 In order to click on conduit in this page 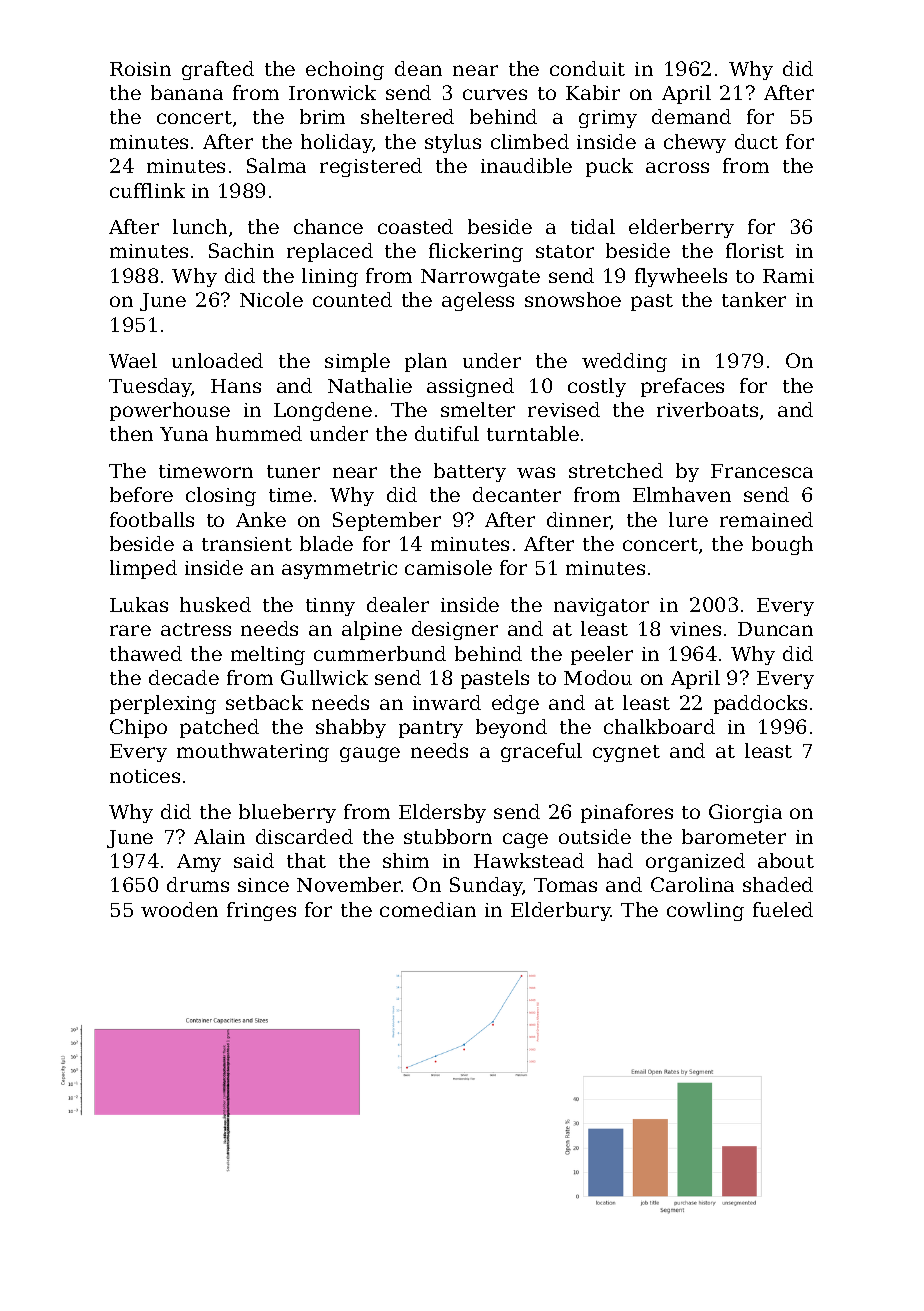, I will do `click(587, 68)`.
